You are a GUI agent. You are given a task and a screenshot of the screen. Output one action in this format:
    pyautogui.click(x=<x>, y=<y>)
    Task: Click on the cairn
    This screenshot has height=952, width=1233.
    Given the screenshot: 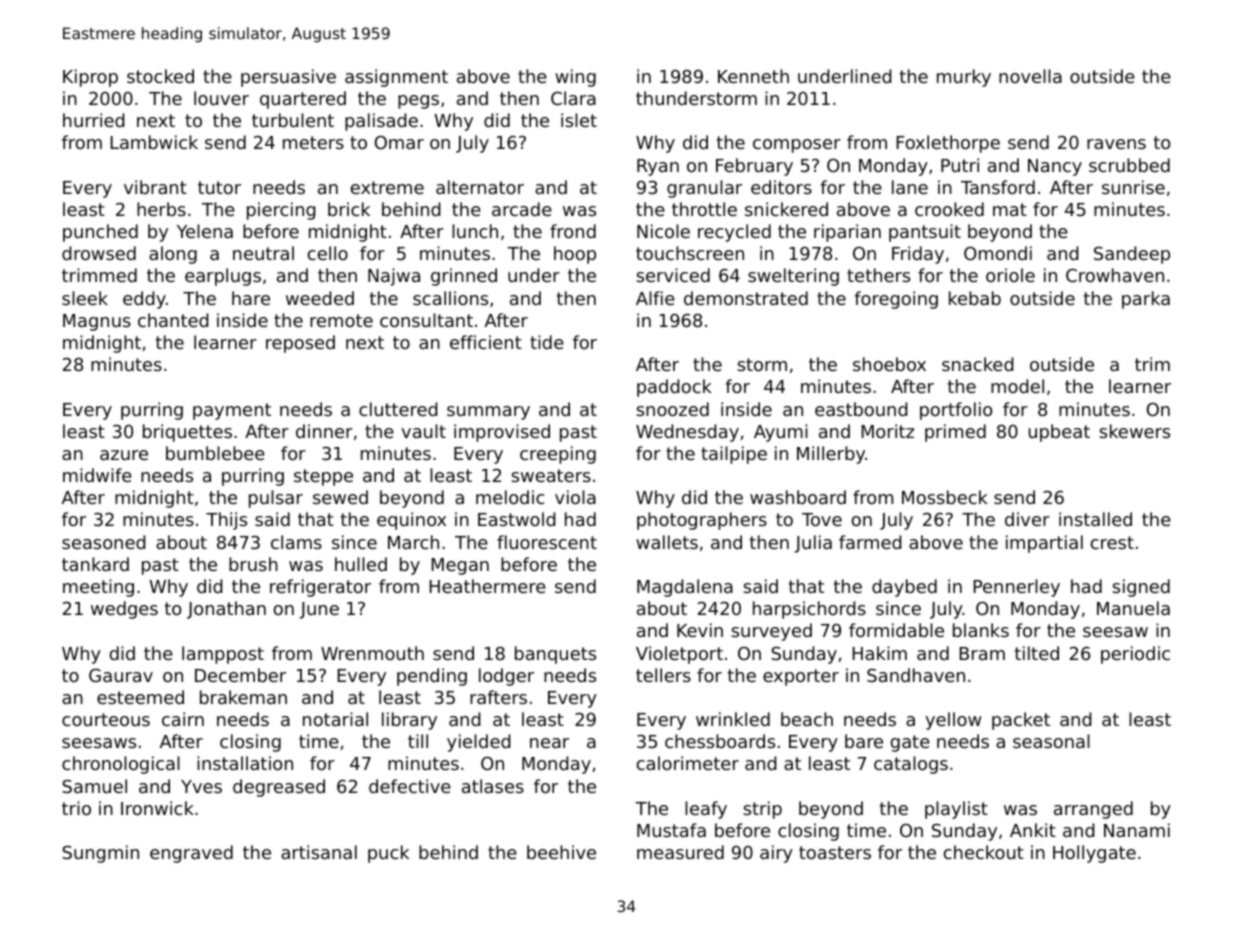 What is the action you would take?
    pyautogui.click(x=183, y=719)
